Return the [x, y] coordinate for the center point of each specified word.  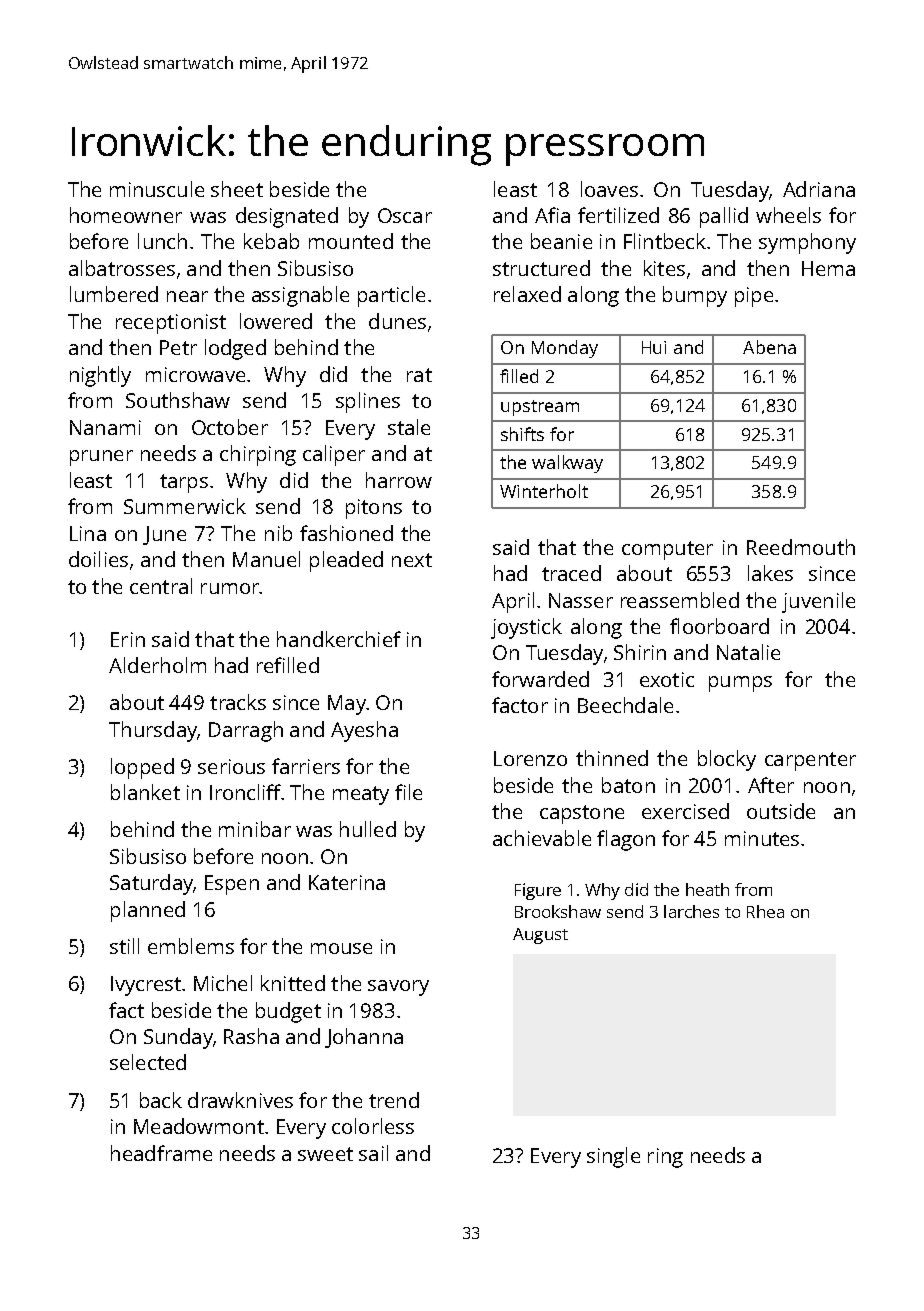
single [613, 1157]
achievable [542, 838]
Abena [769, 347]
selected [148, 1062]
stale [409, 427]
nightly [100, 376]
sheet [237, 189]
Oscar [405, 215]
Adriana [819, 189]
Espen [232, 885]
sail [373, 1153]
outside [781, 811]
